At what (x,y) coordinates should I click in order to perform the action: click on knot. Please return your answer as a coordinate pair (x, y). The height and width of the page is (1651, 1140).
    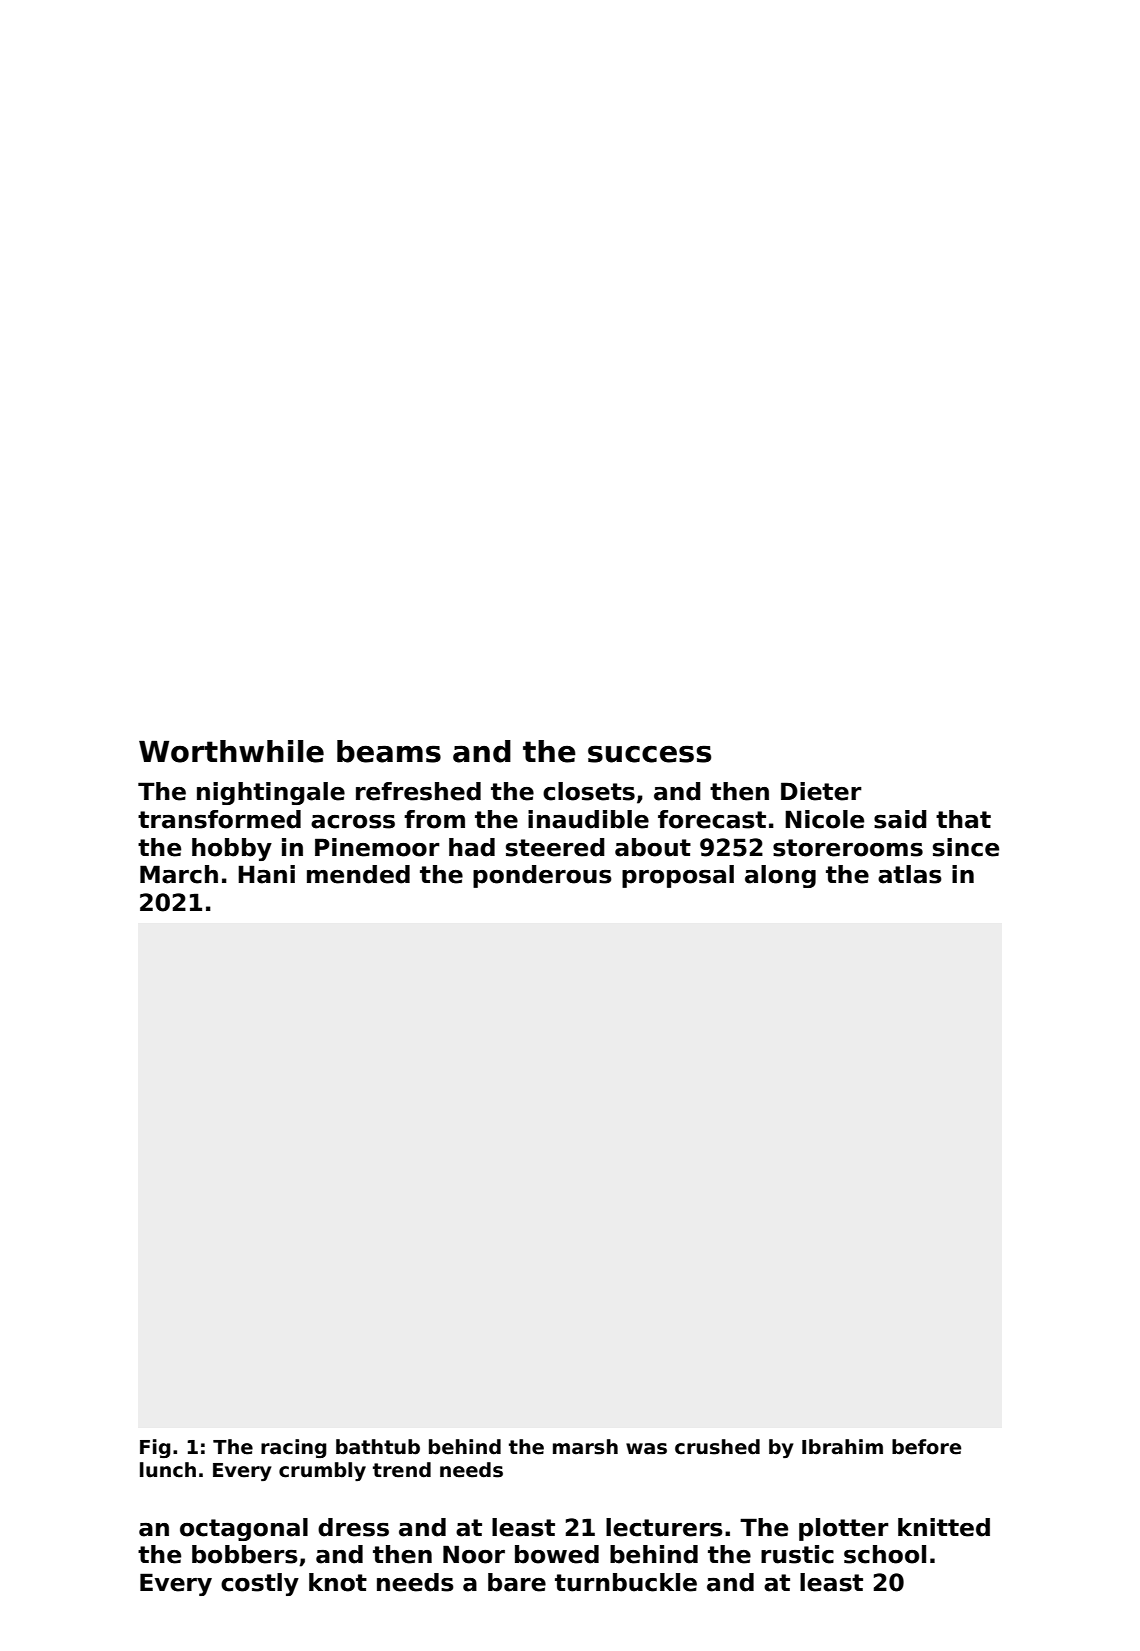
    Looking at the image, I should click on (338, 1582).
